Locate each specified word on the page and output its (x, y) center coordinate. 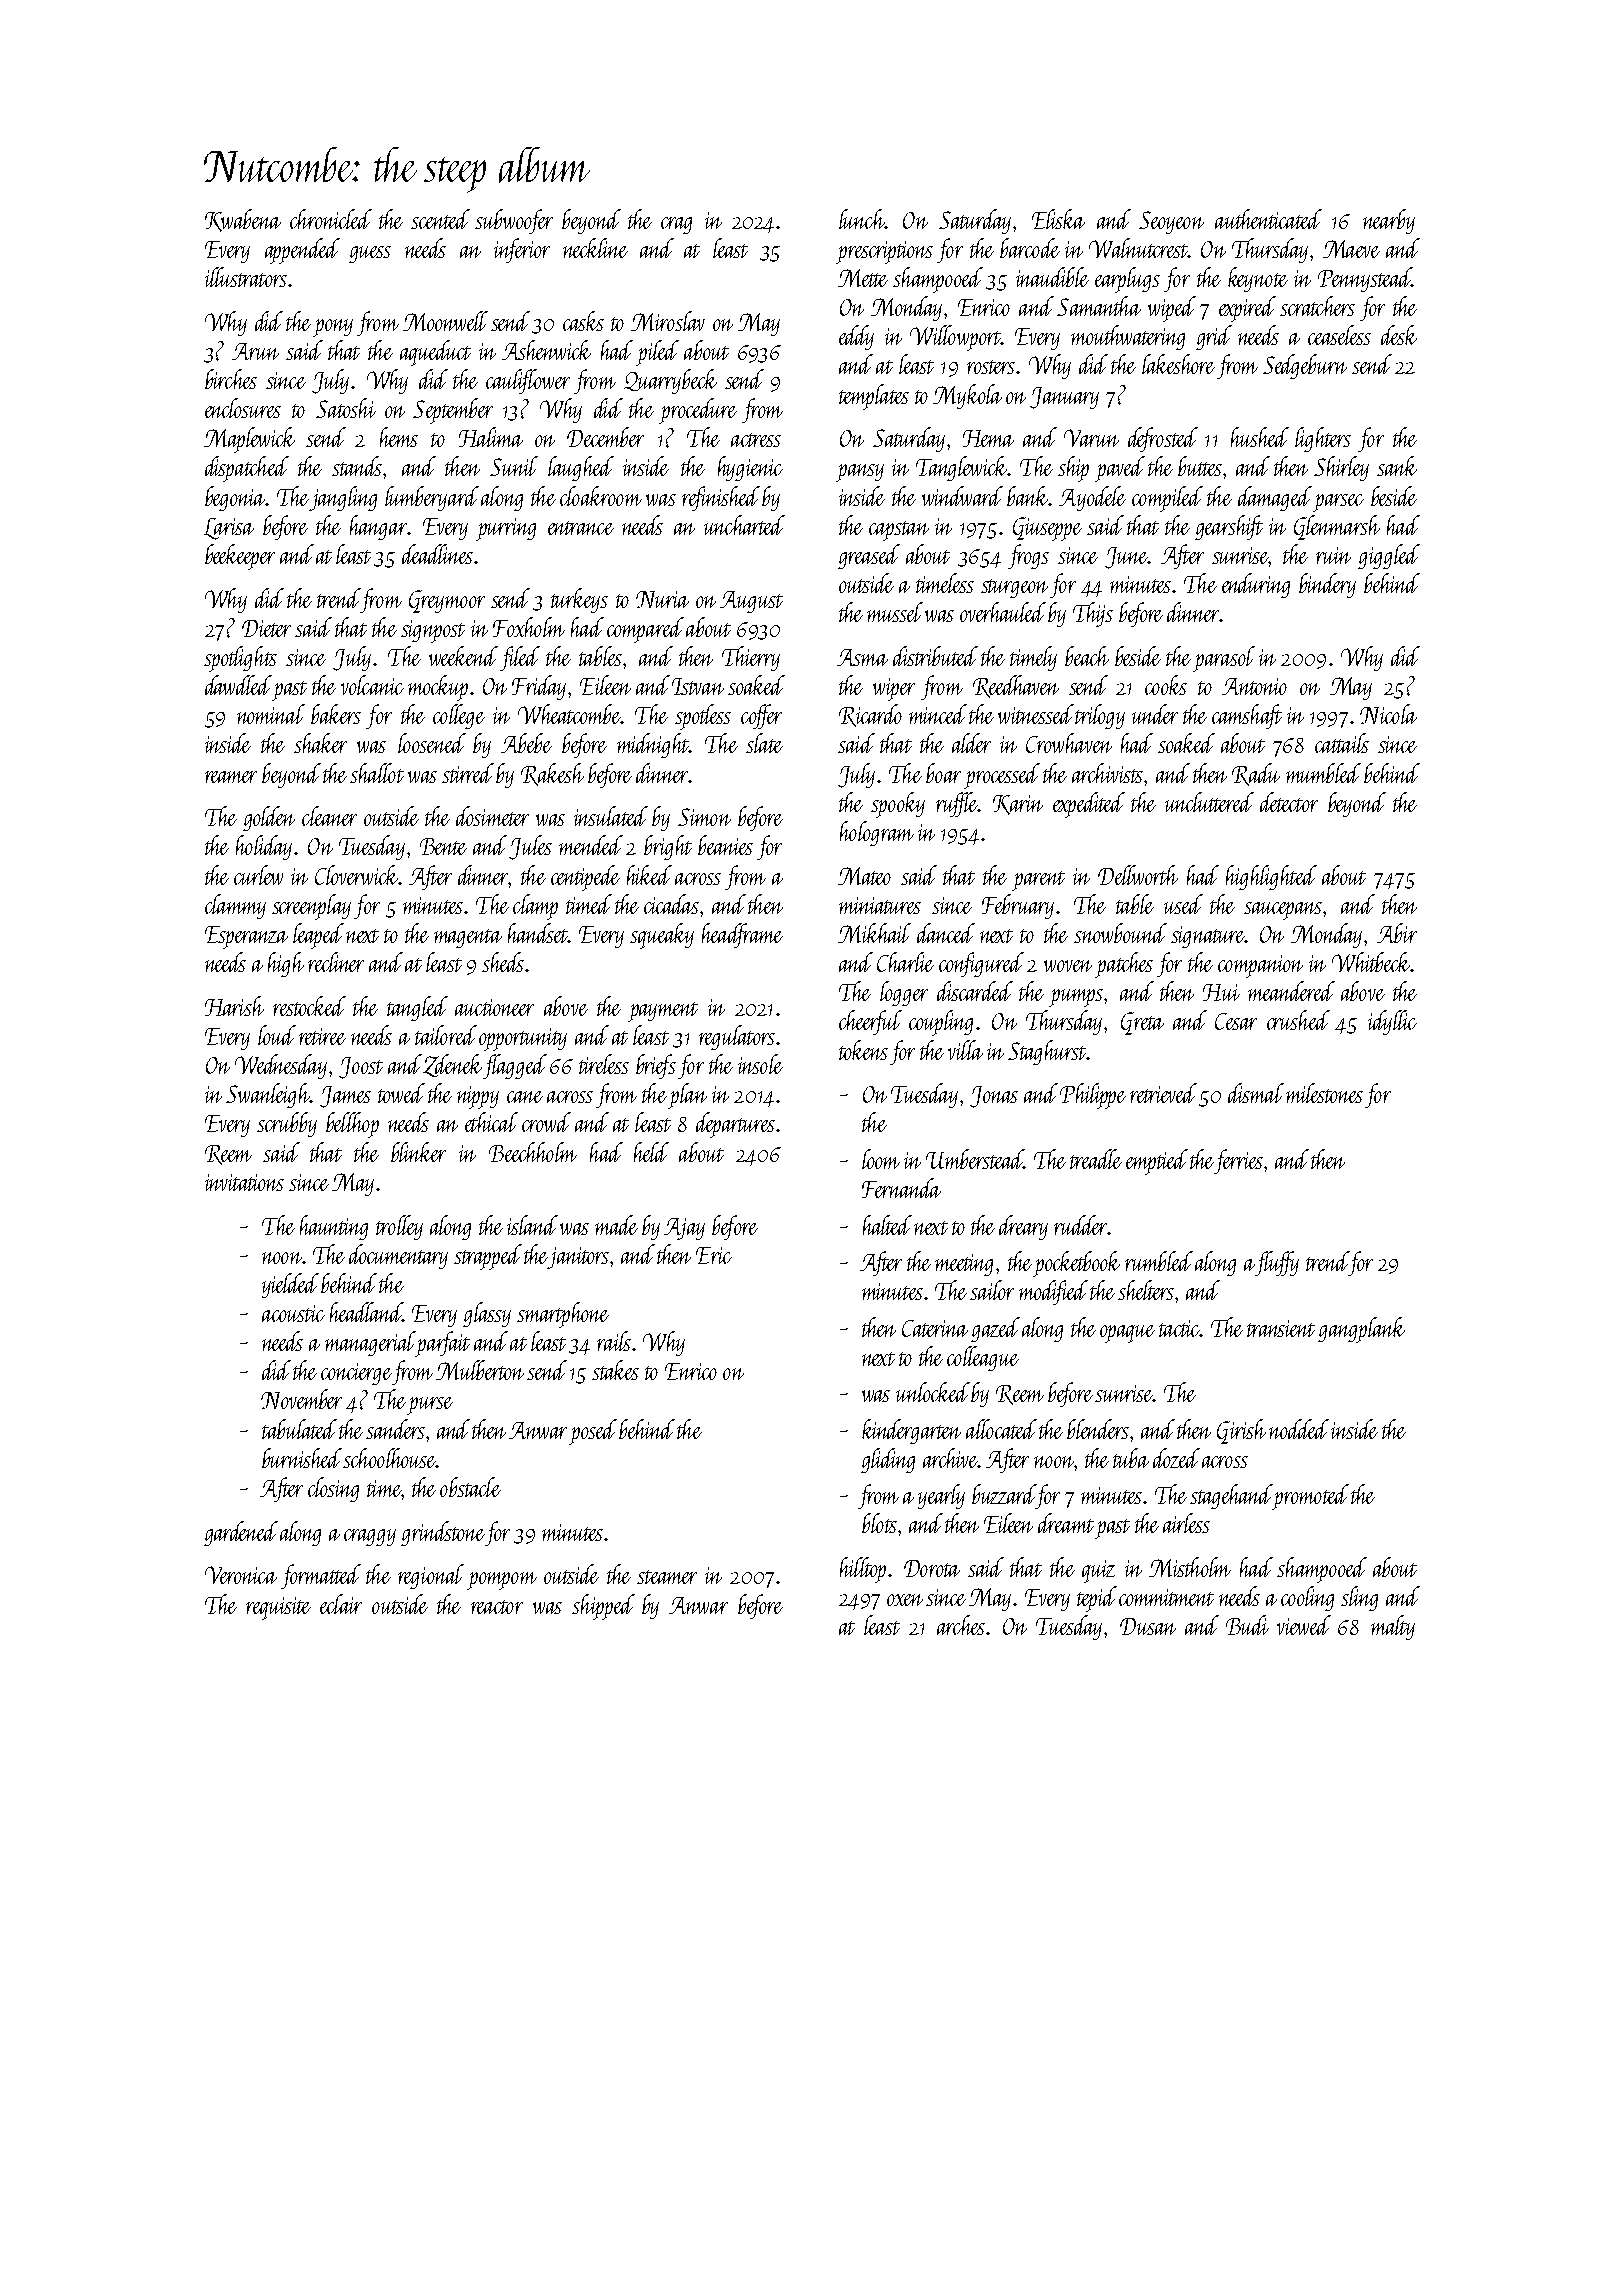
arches (961, 1625)
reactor (497, 1607)
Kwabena (243, 220)
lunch (861, 219)
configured (981, 964)
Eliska (1058, 219)
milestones (1324, 1093)
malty (1393, 1627)
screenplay (311, 907)
